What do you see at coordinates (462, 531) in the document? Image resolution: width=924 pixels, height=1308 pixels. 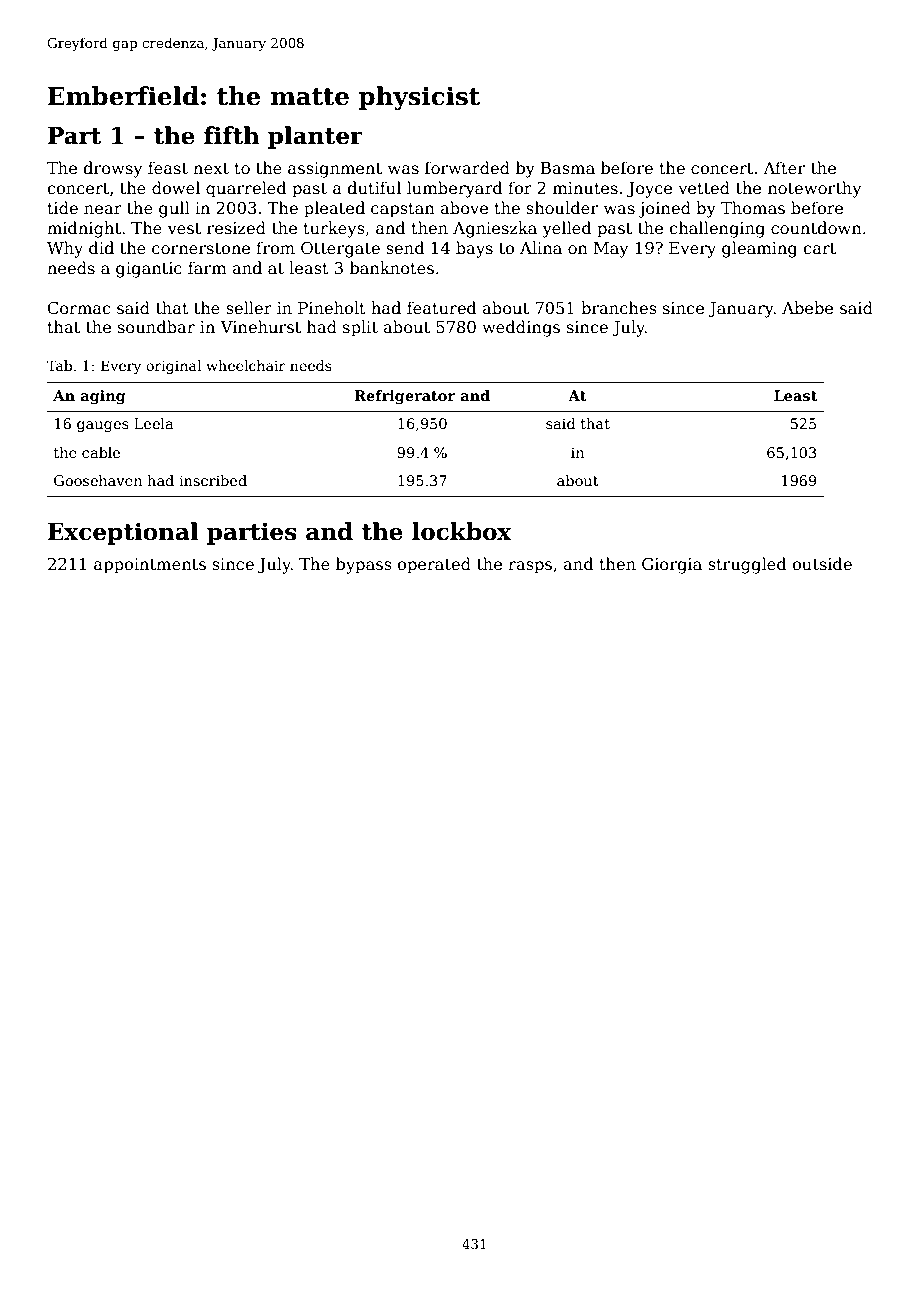 I see `lockbox` at bounding box center [462, 531].
